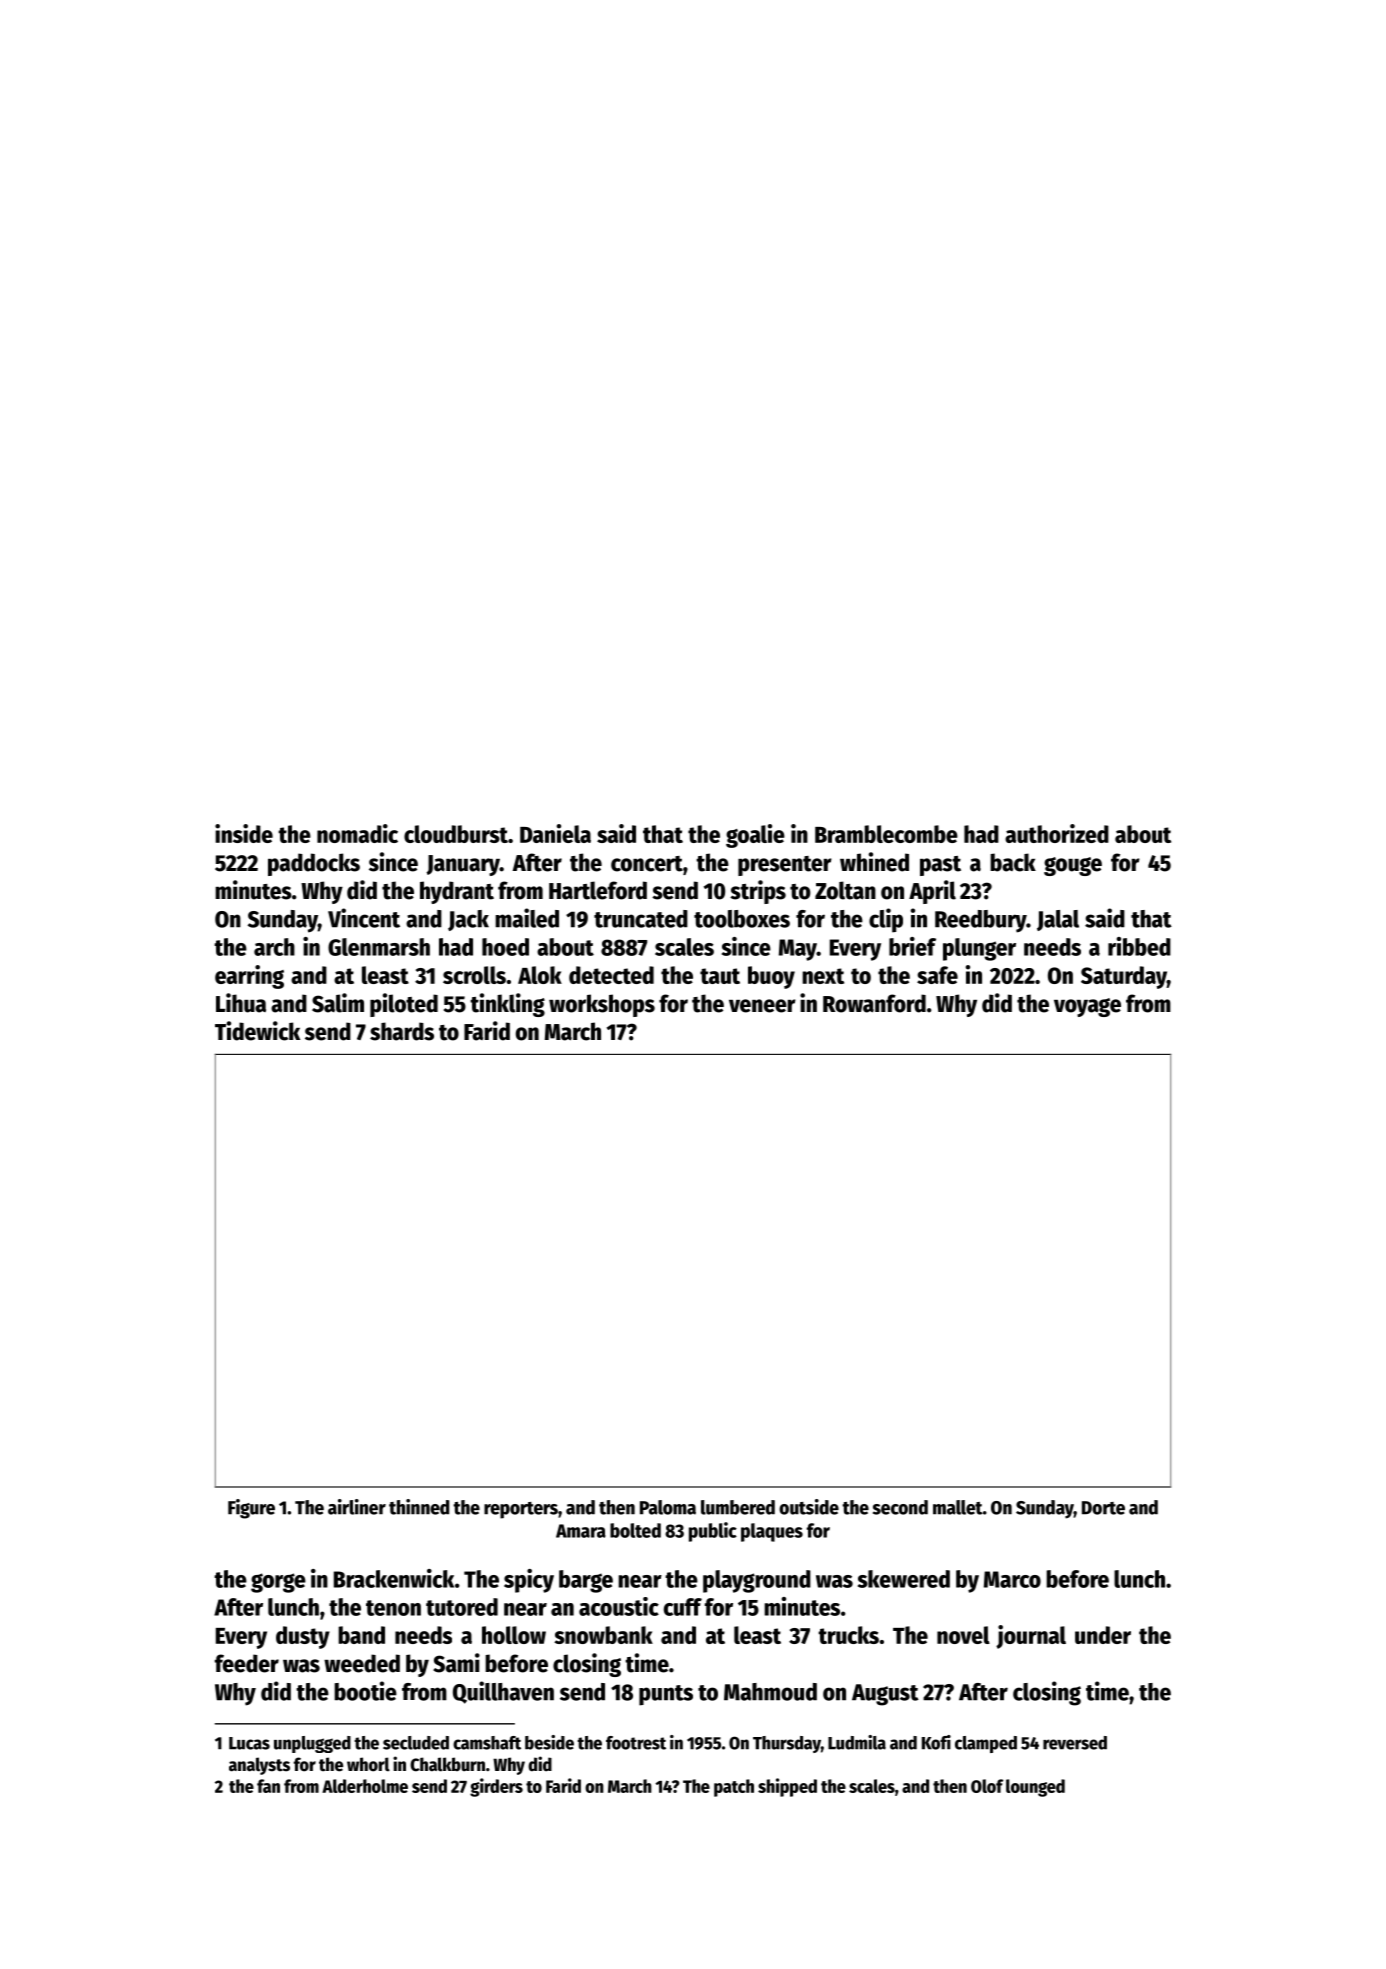 The height and width of the page is (1969, 1386). Describe the element at coordinates (874, 1003) in the page. I see `Rowanford` at that location.
